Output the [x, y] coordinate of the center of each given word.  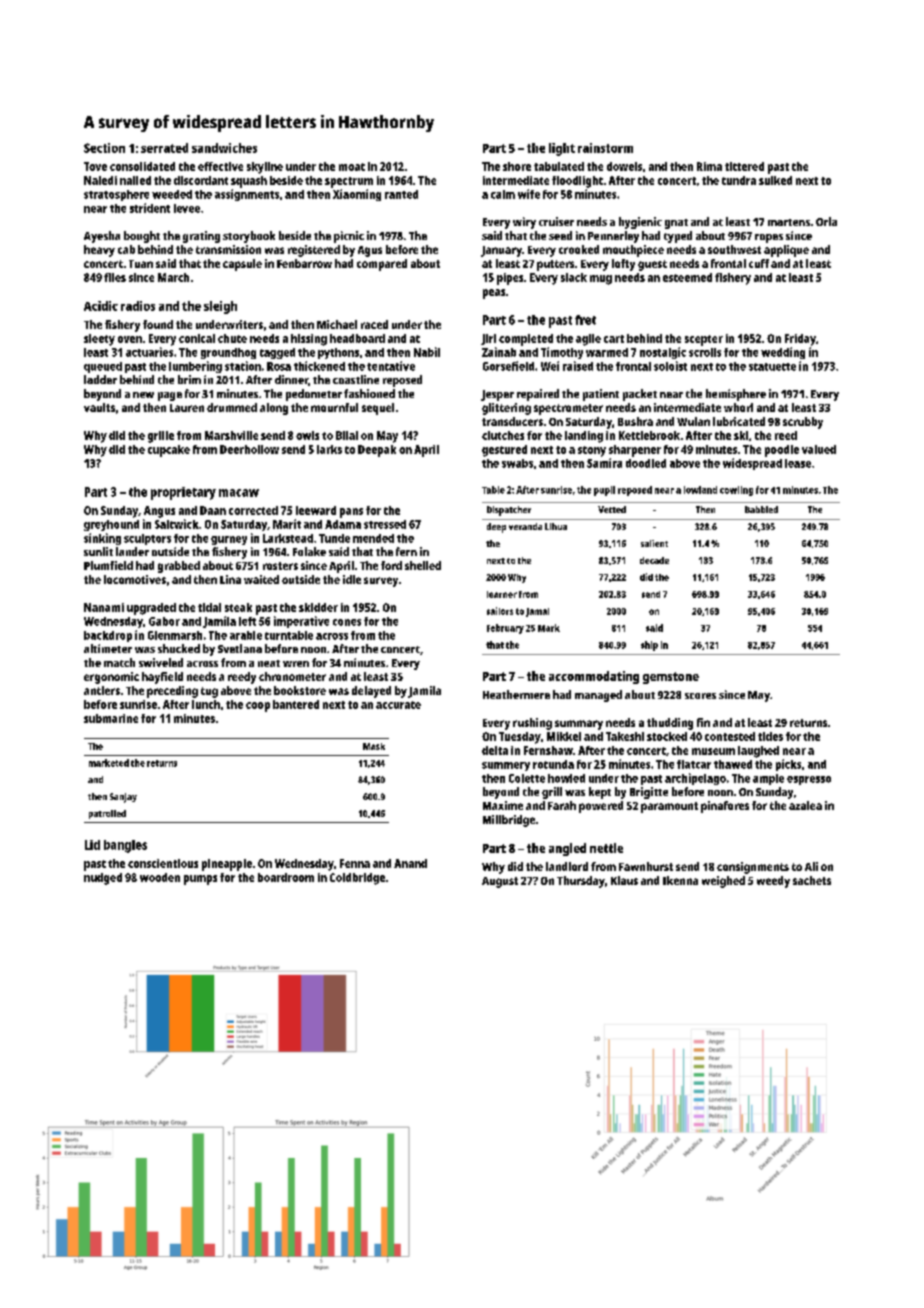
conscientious [163, 863]
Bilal [347, 435]
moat [352, 167]
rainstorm [605, 148]
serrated [164, 148]
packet [640, 395]
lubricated [739, 421]
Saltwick [177, 524]
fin [703, 722]
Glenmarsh [175, 635]
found [158, 324]
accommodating [594, 677]
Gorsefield [508, 366]
